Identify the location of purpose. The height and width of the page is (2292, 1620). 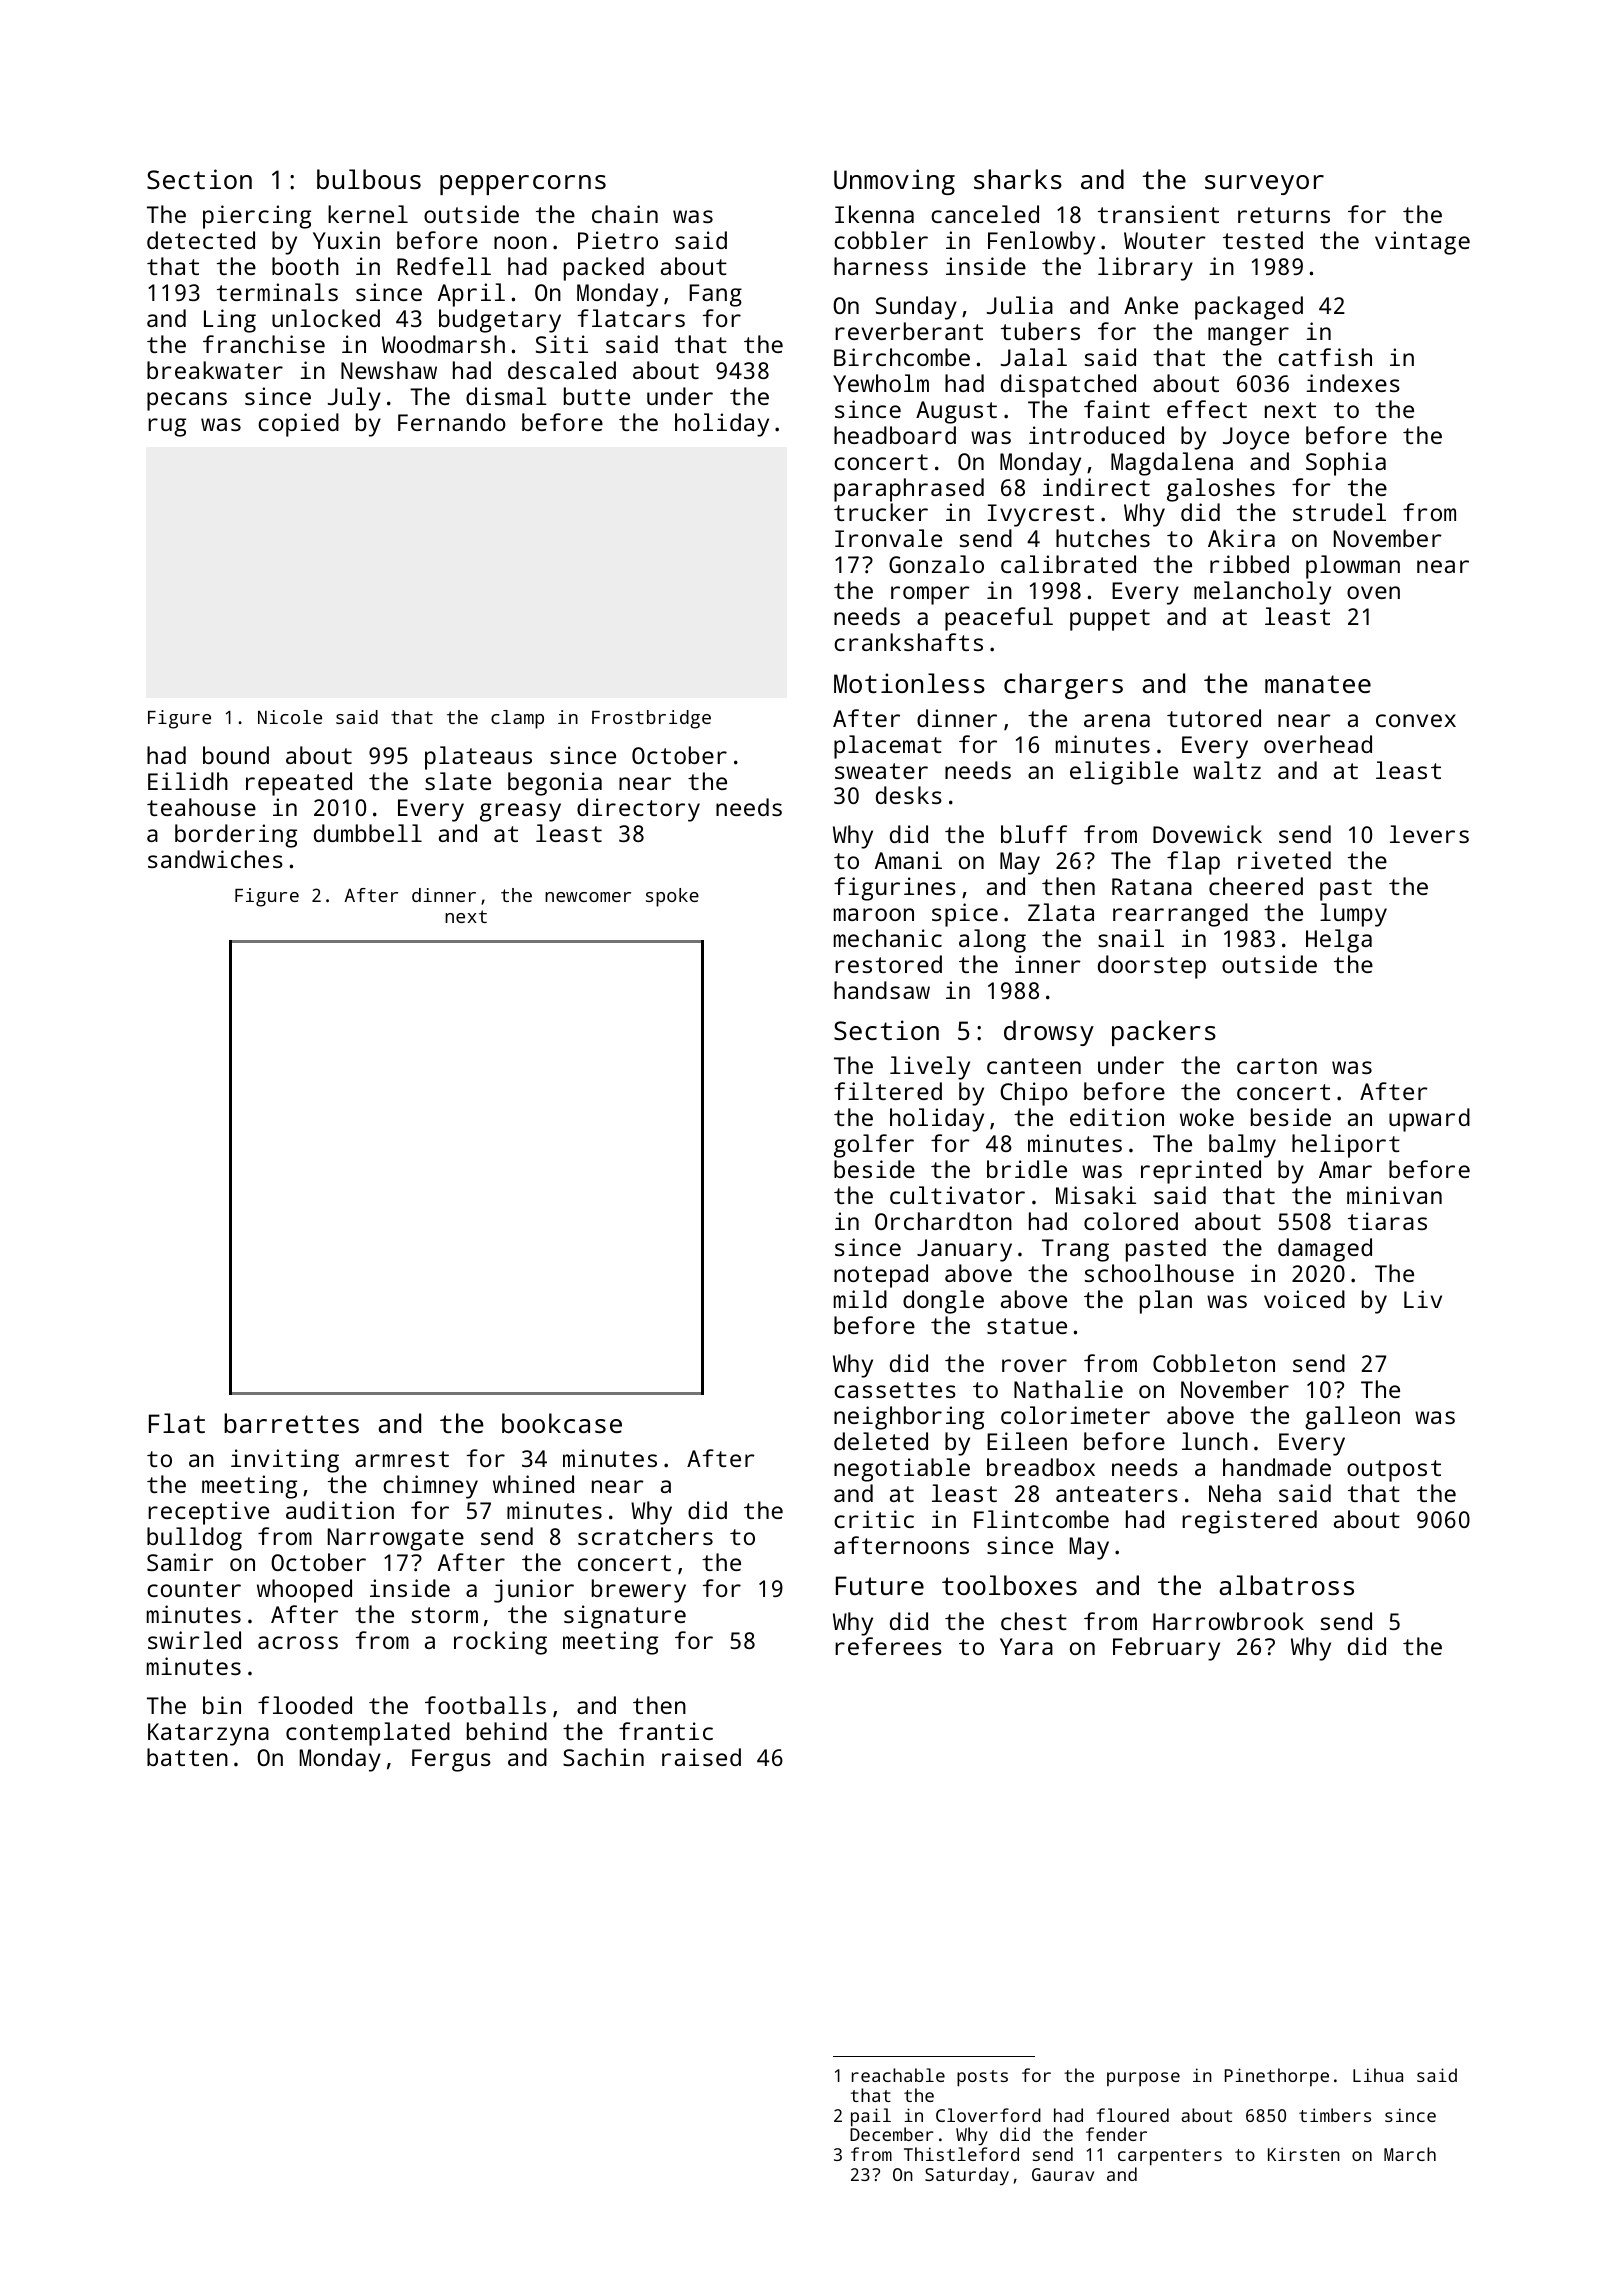
(1143, 2079).
